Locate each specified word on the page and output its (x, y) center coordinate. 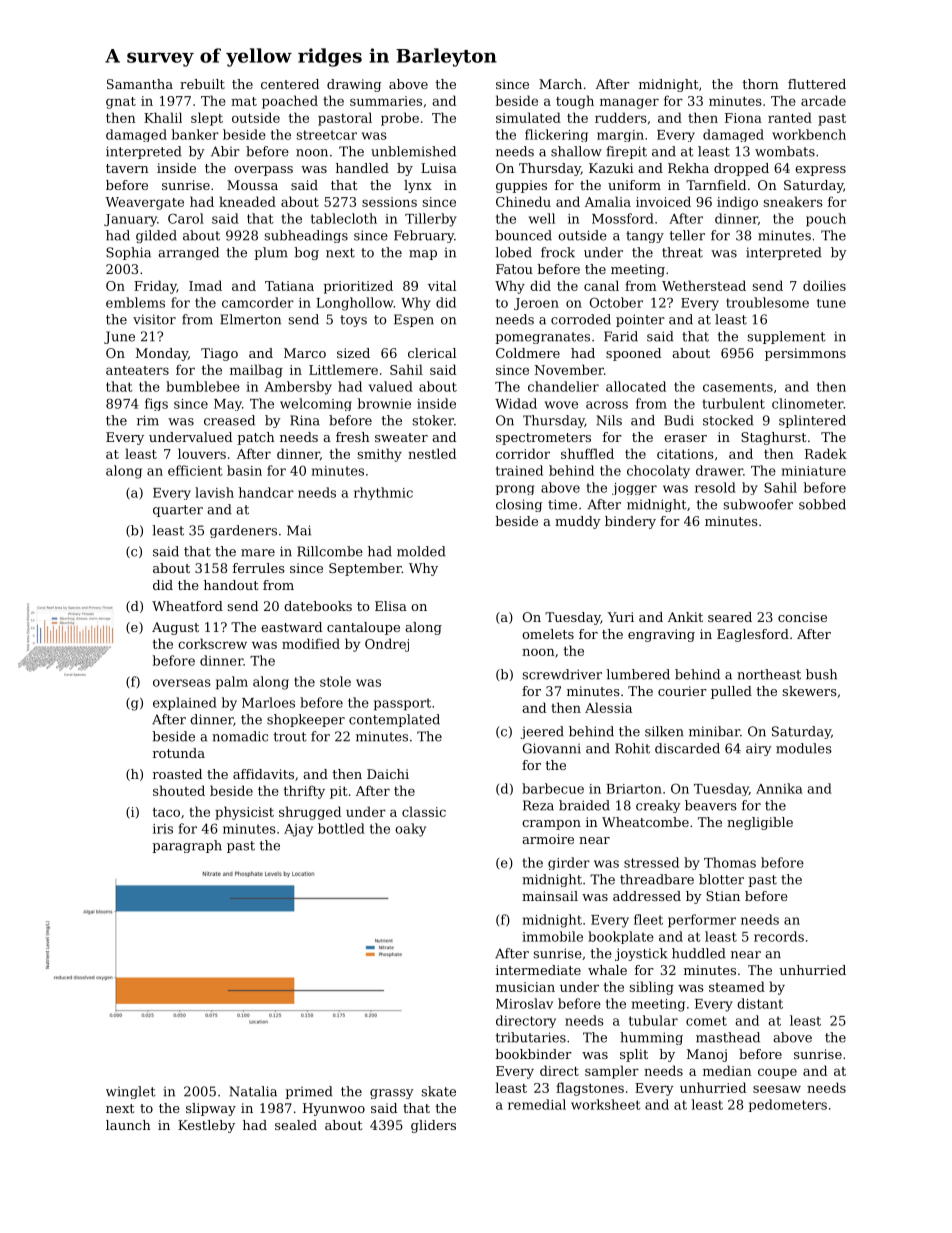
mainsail (550, 896)
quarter (178, 511)
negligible (760, 823)
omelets (548, 634)
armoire (548, 839)
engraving (661, 635)
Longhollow (354, 304)
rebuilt (202, 84)
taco (166, 812)
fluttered (817, 84)
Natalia (253, 1091)
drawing (354, 85)
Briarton (634, 789)
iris (163, 829)
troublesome (767, 302)
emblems (135, 302)
